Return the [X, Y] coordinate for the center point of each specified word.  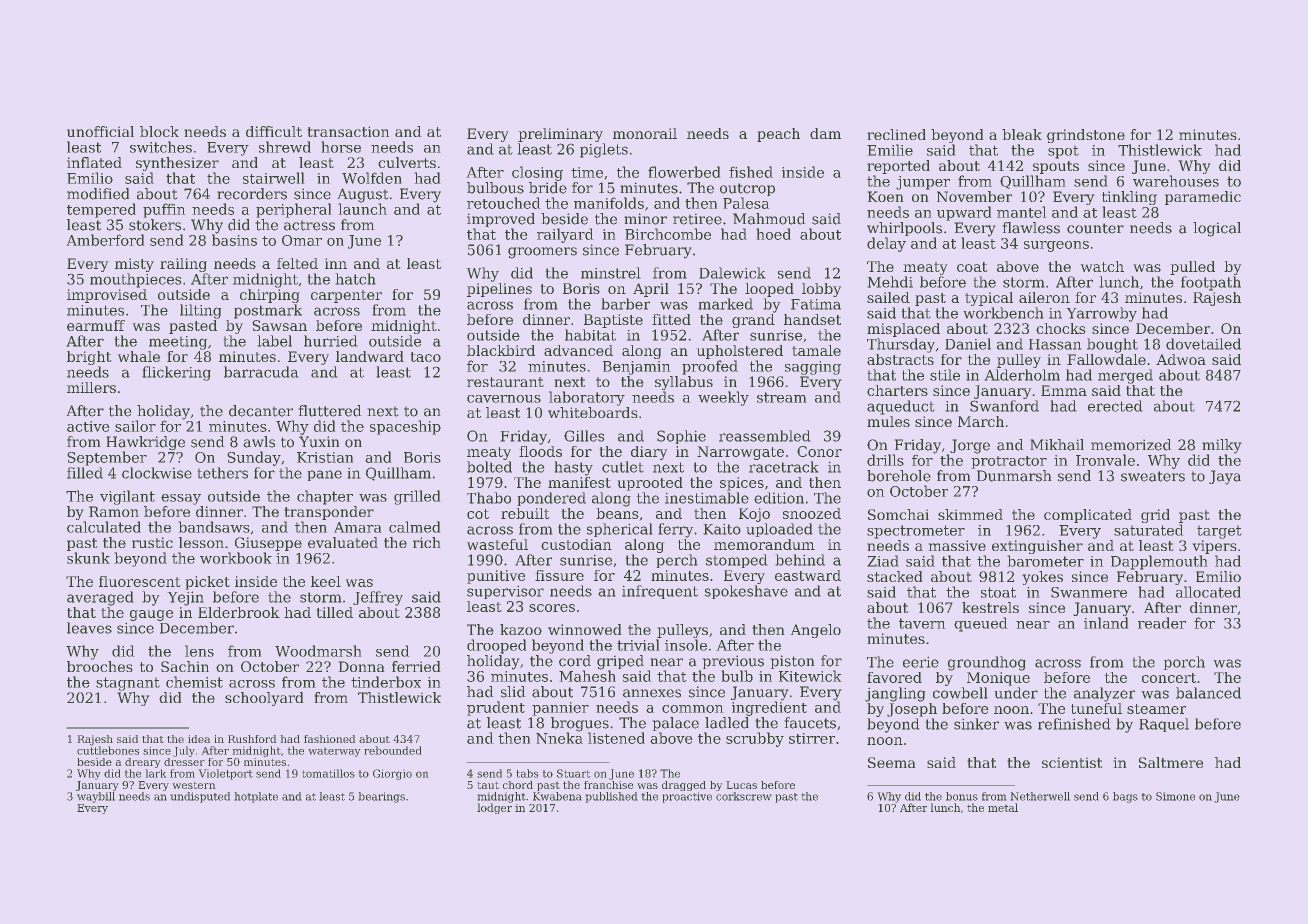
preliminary [560, 135]
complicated [1088, 516]
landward [370, 356]
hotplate [256, 797]
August [363, 195]
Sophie [681, 437]
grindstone [1086, 136]
